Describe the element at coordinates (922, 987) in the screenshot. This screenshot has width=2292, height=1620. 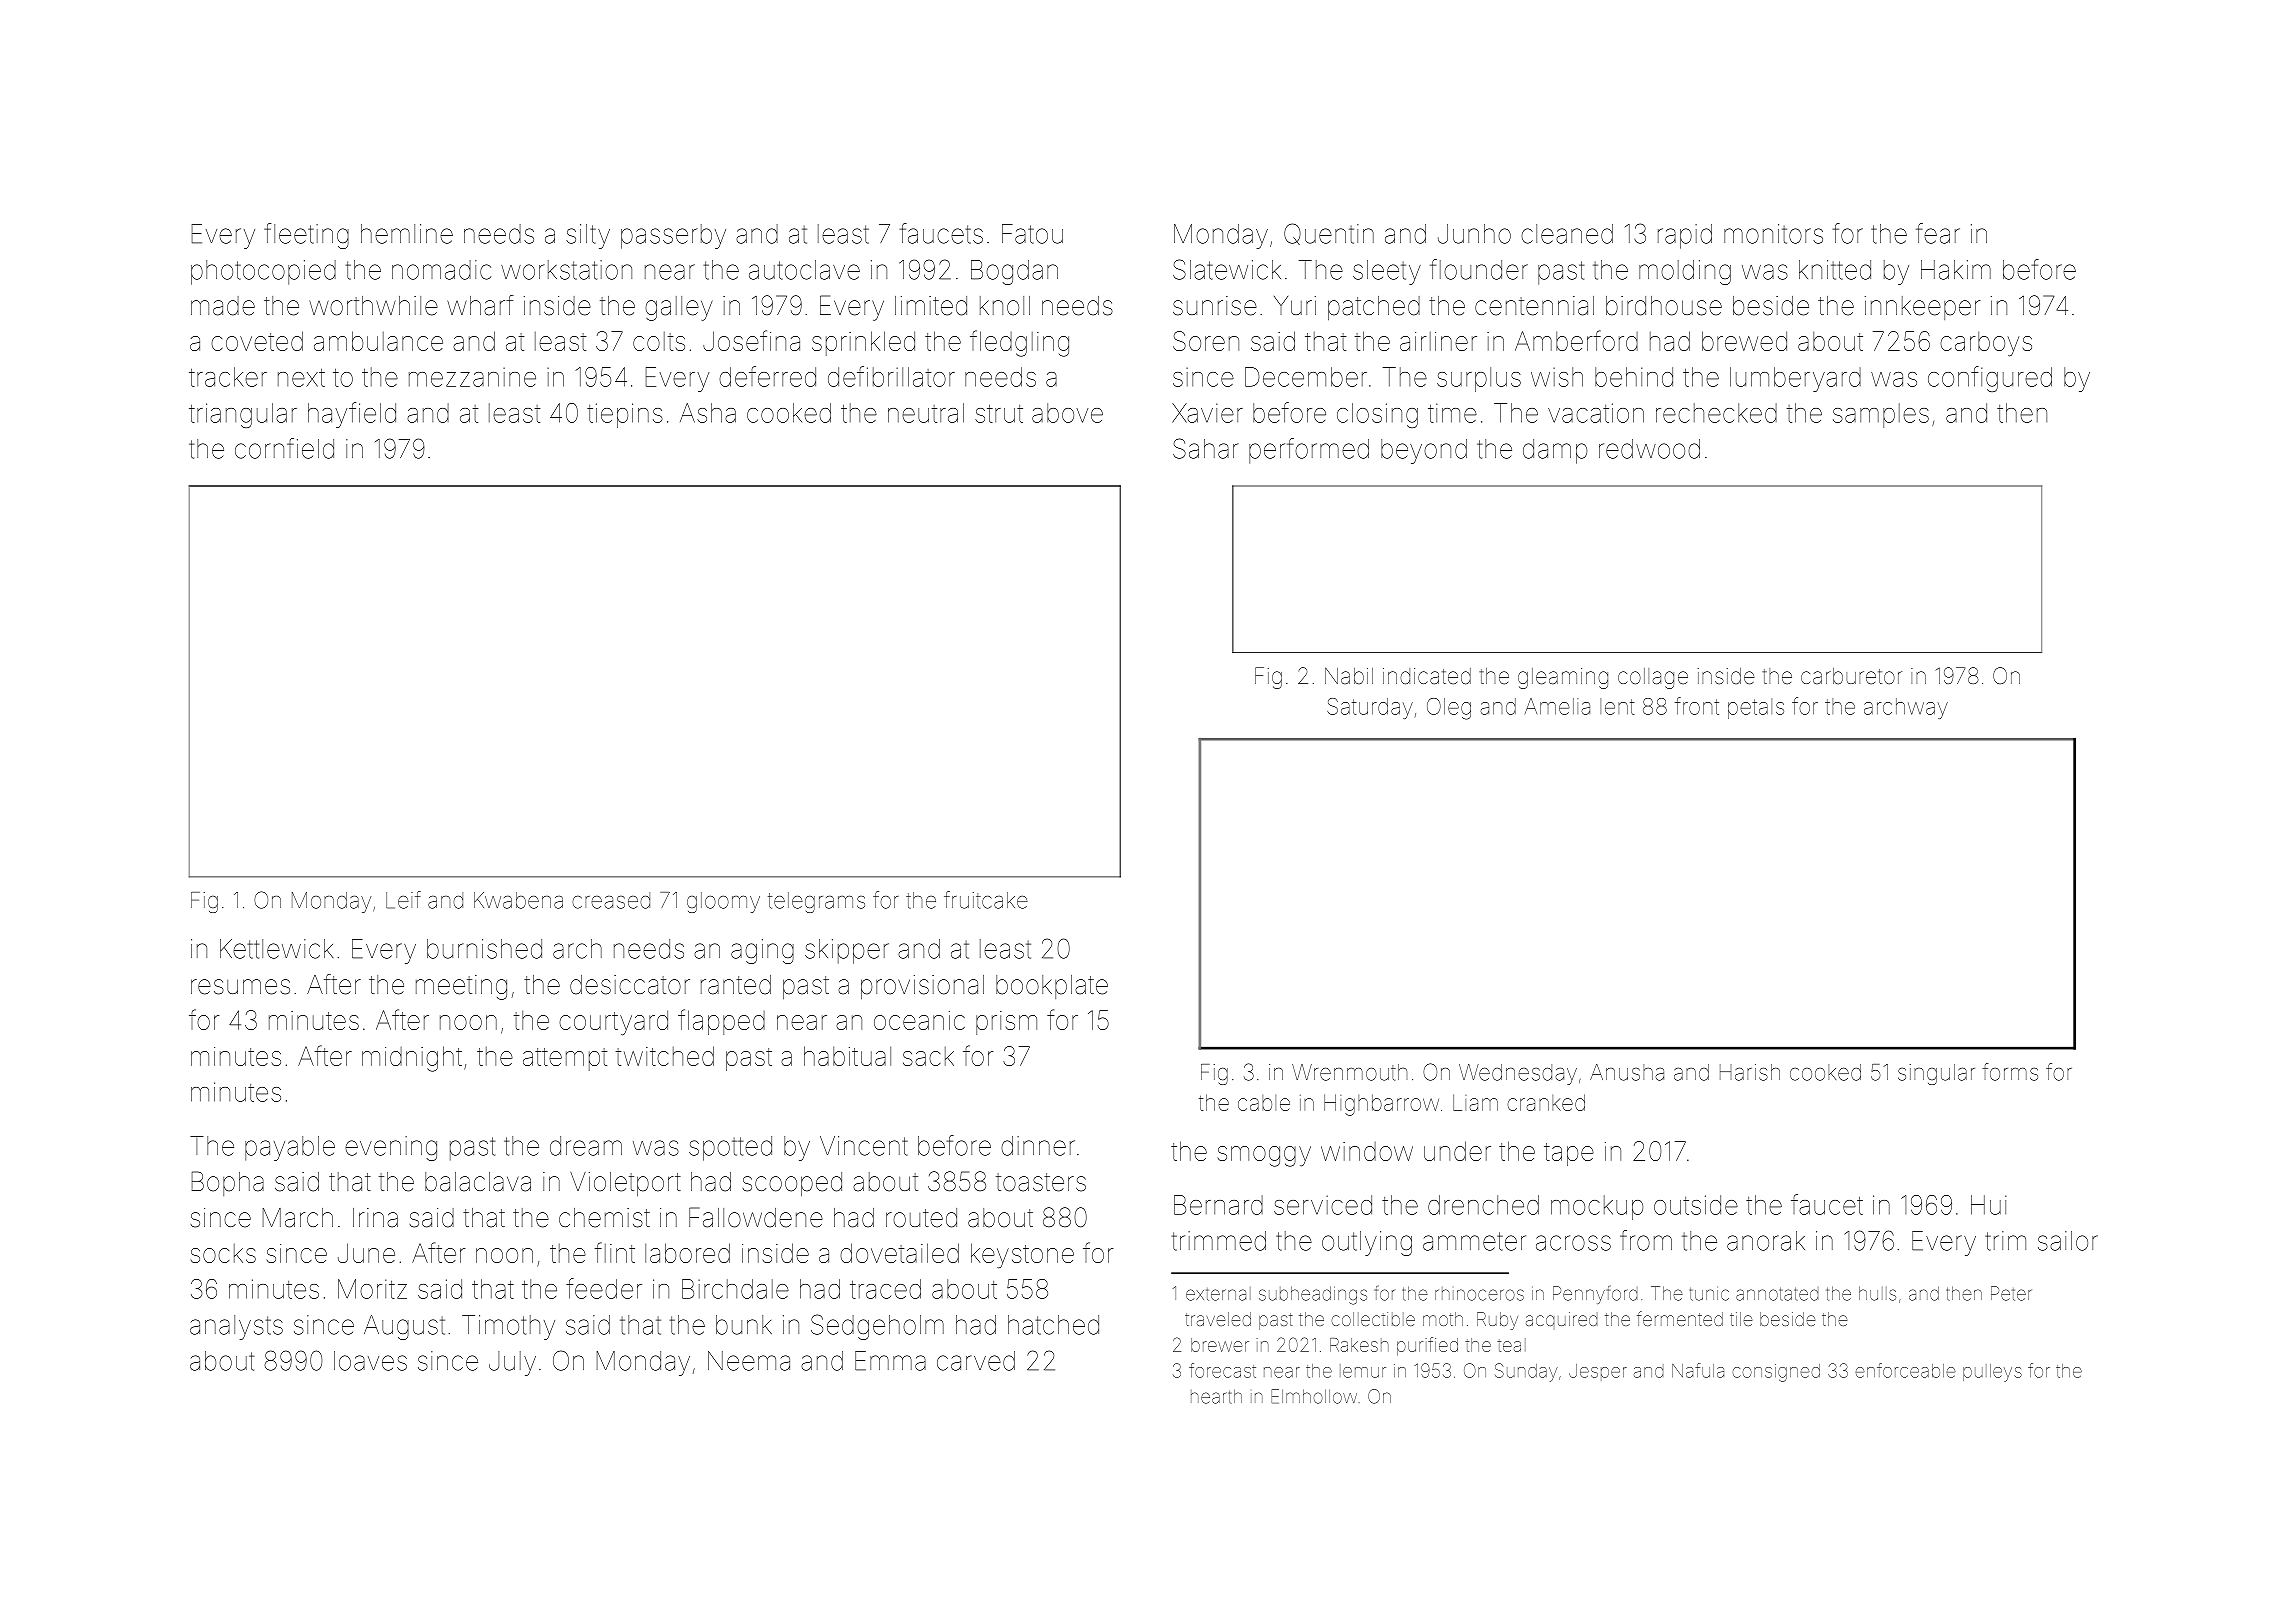
I see `provisional` at that location.
